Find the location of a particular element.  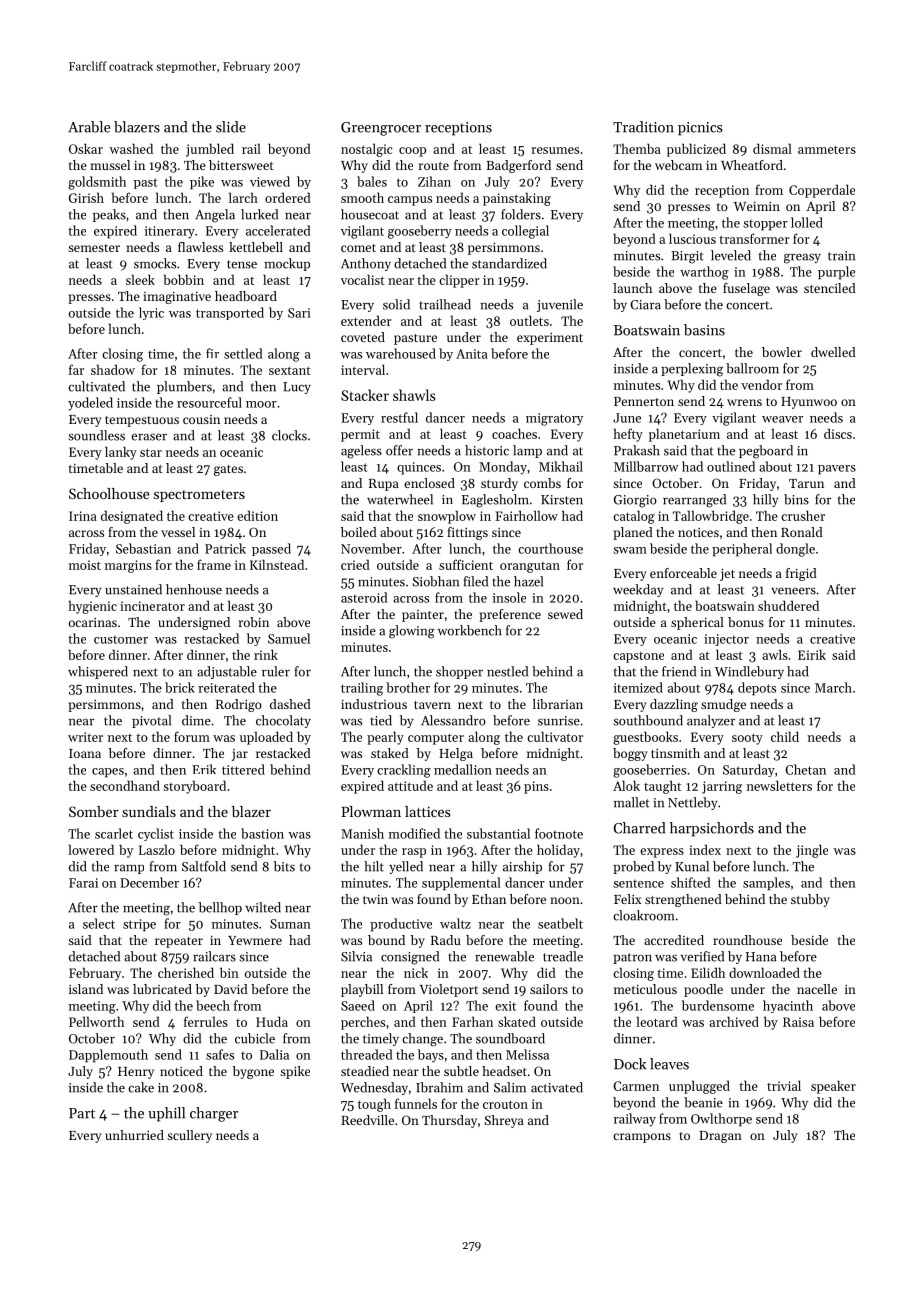

moist is located at coordinates (85, 565).
